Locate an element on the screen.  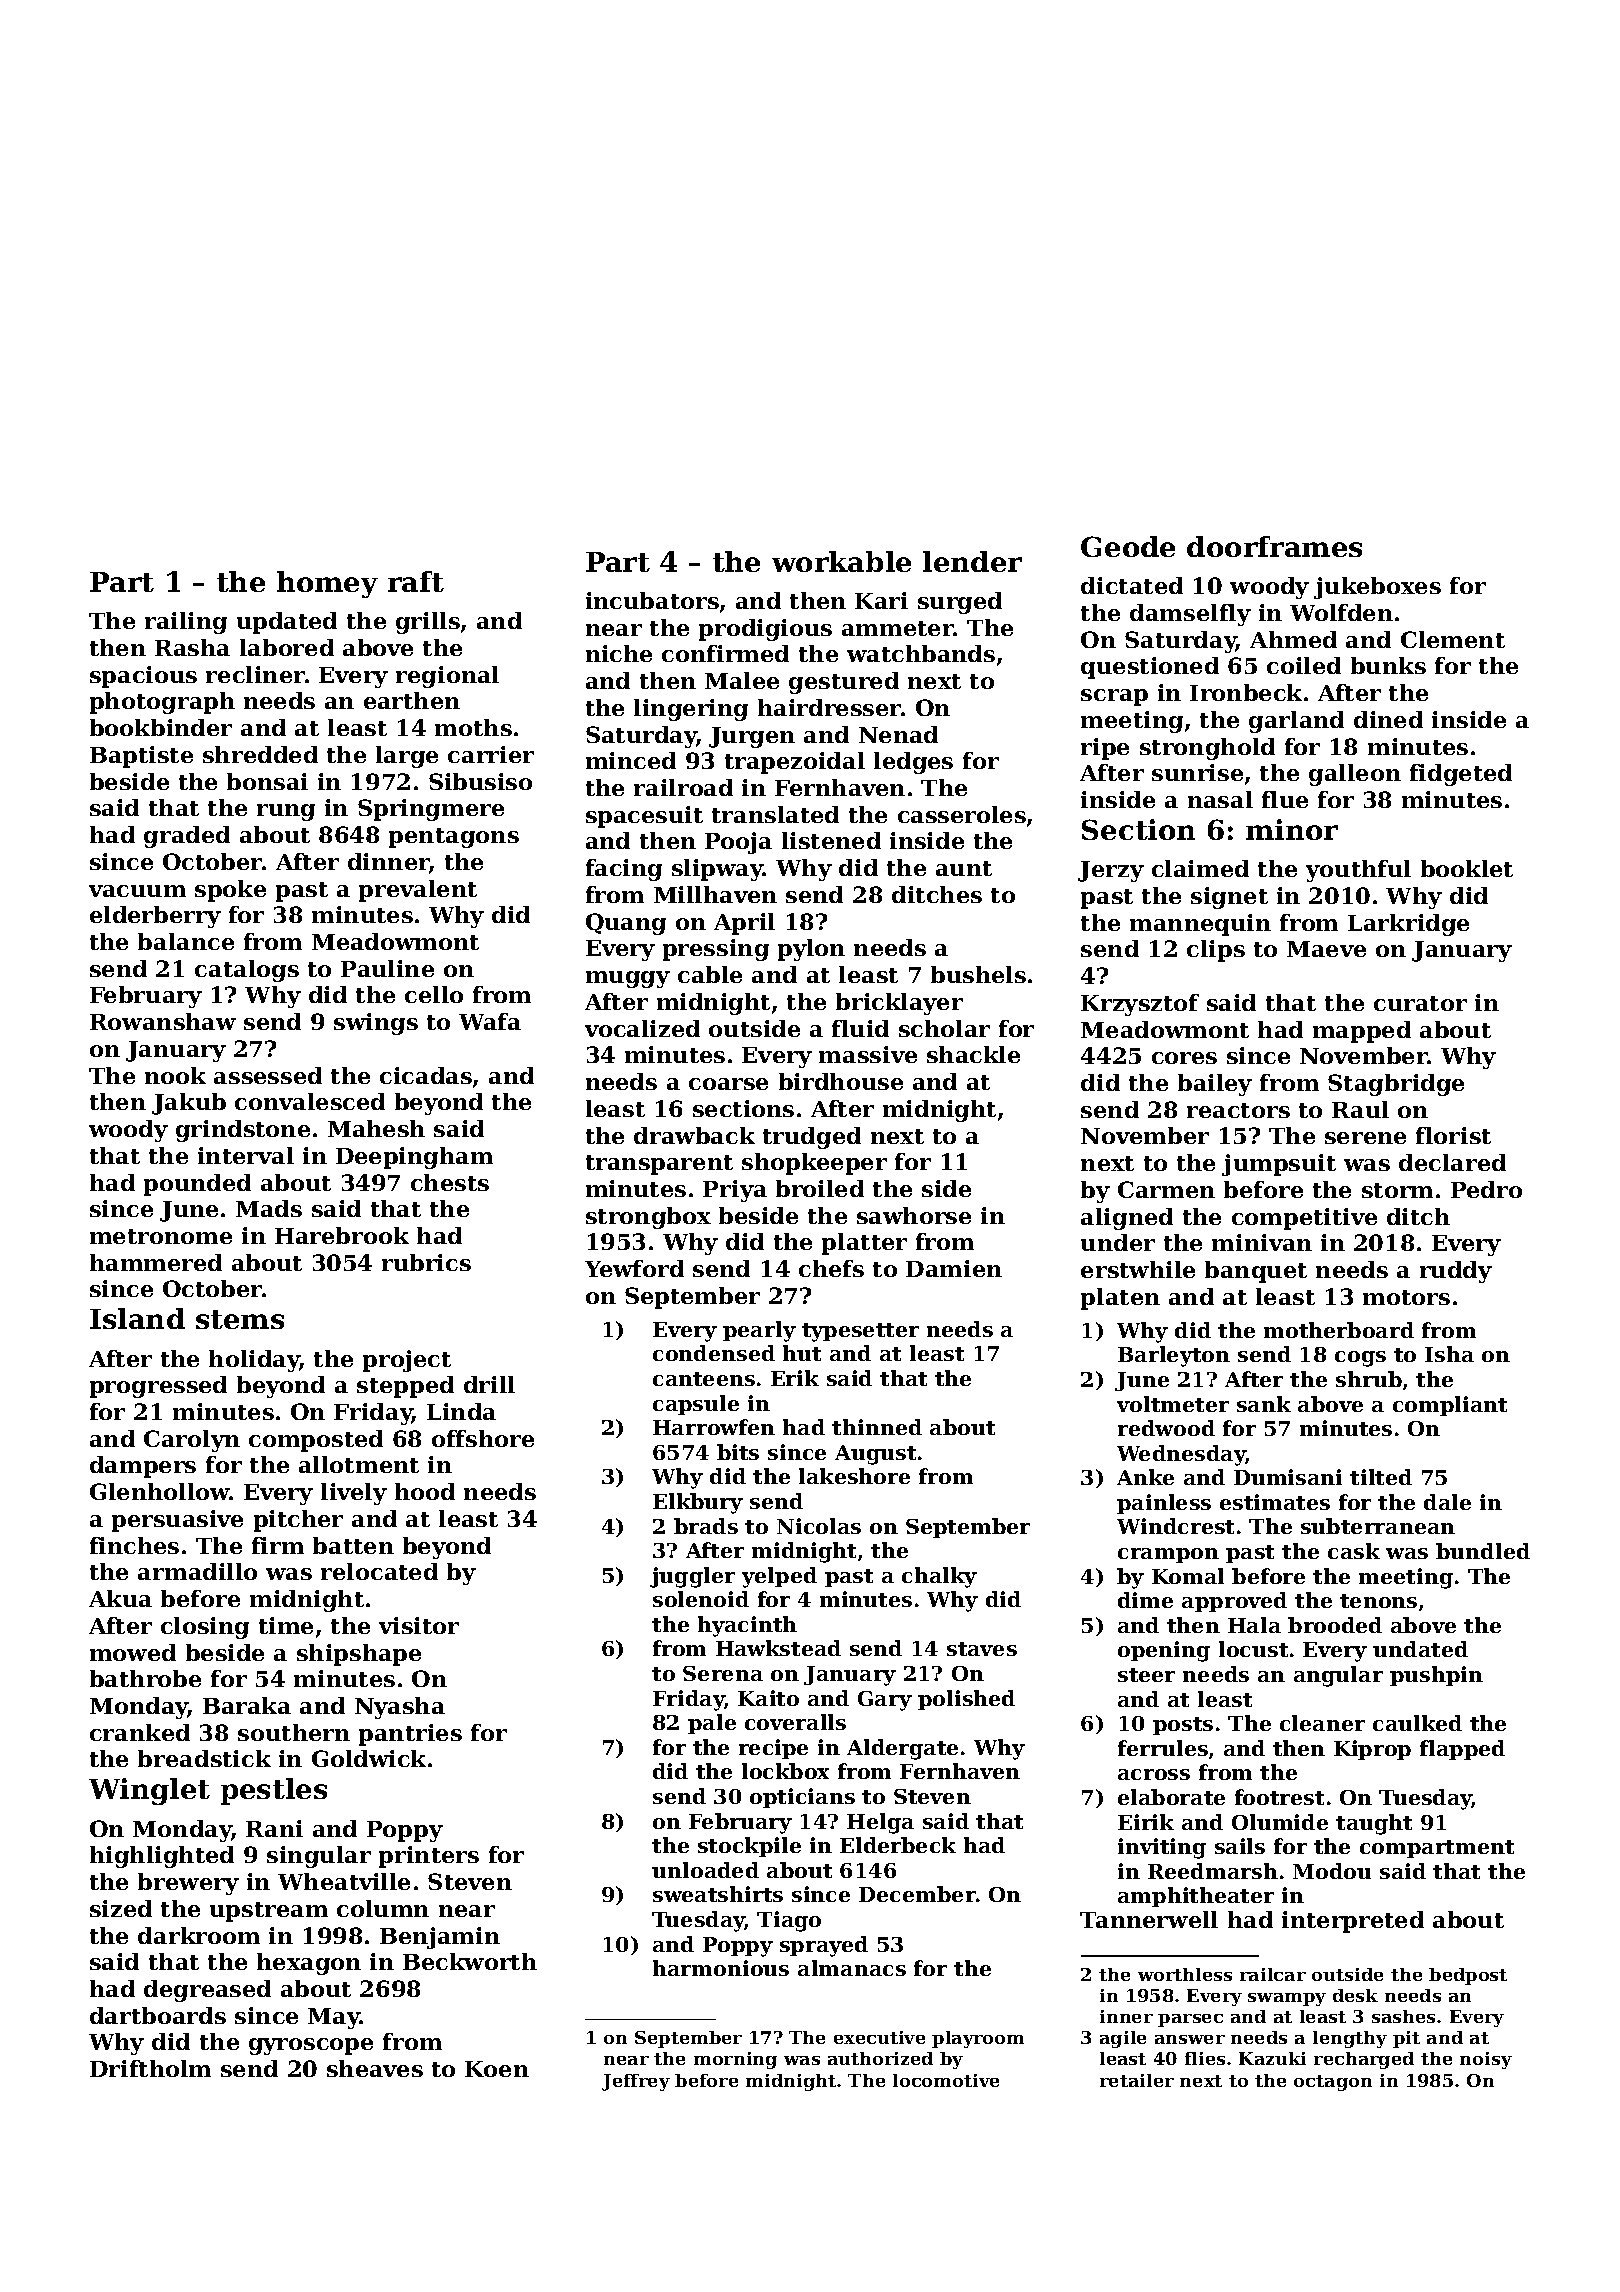
locomotive is located at coordinates (946, 2080).
